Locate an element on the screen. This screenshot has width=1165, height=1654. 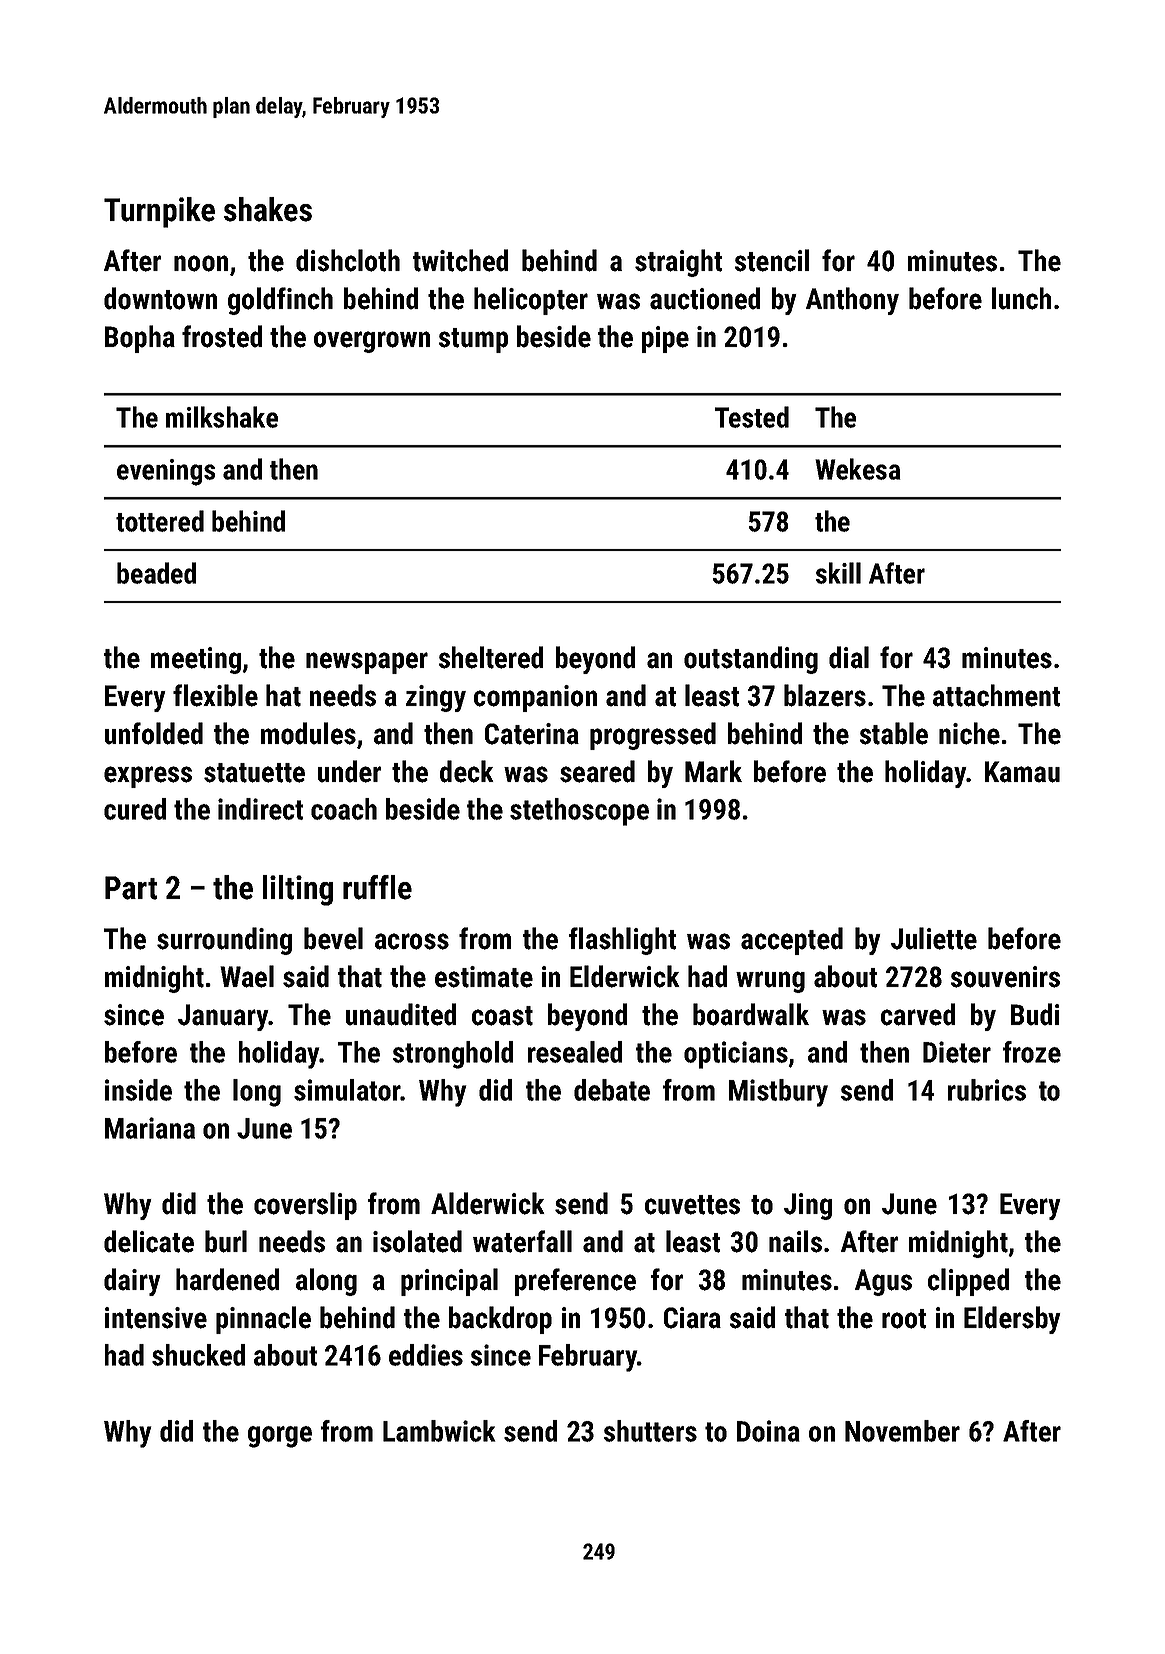
niche is located at coordinates (969, 733).
